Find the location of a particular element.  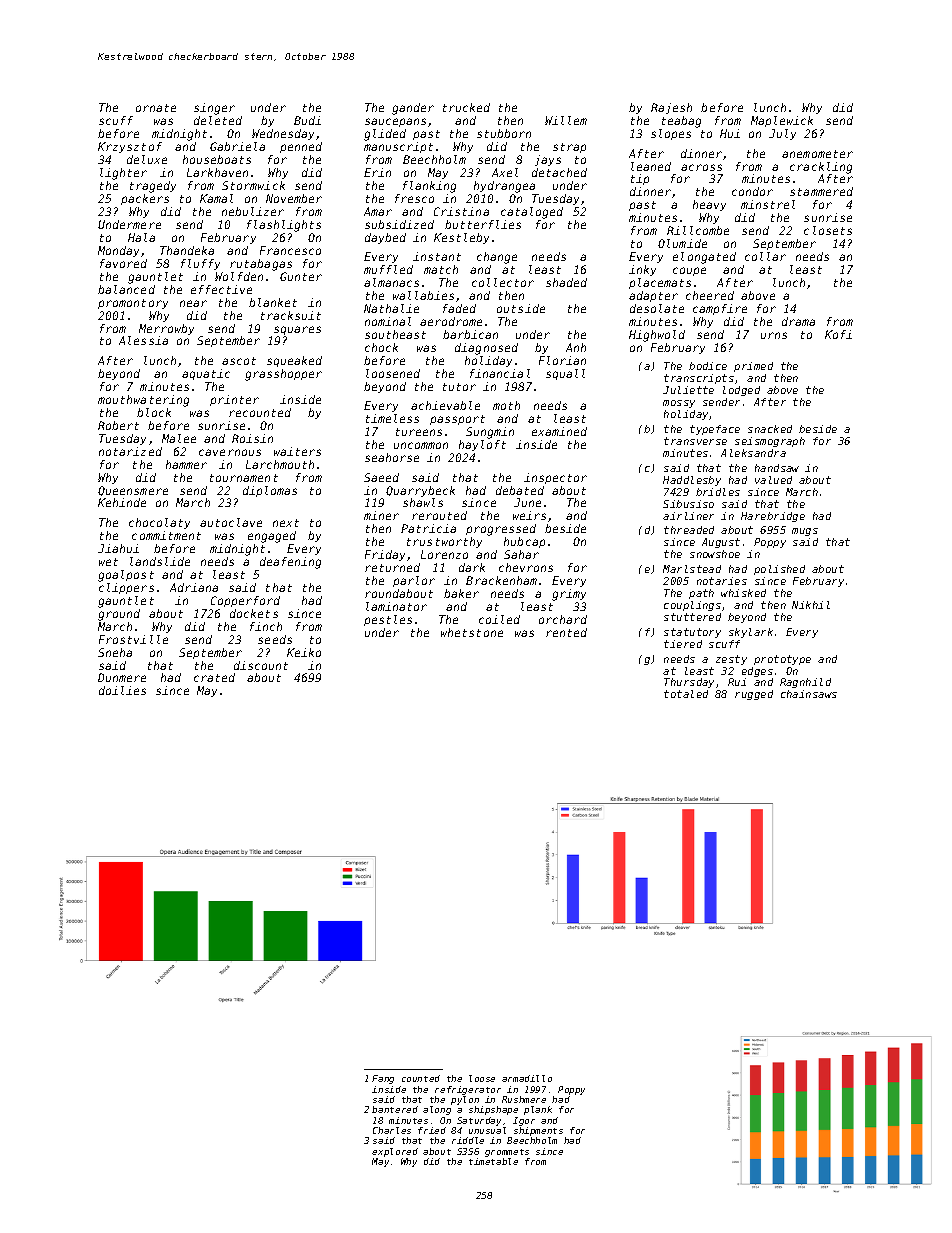

whetstone is located at coordinates (472, 632).
